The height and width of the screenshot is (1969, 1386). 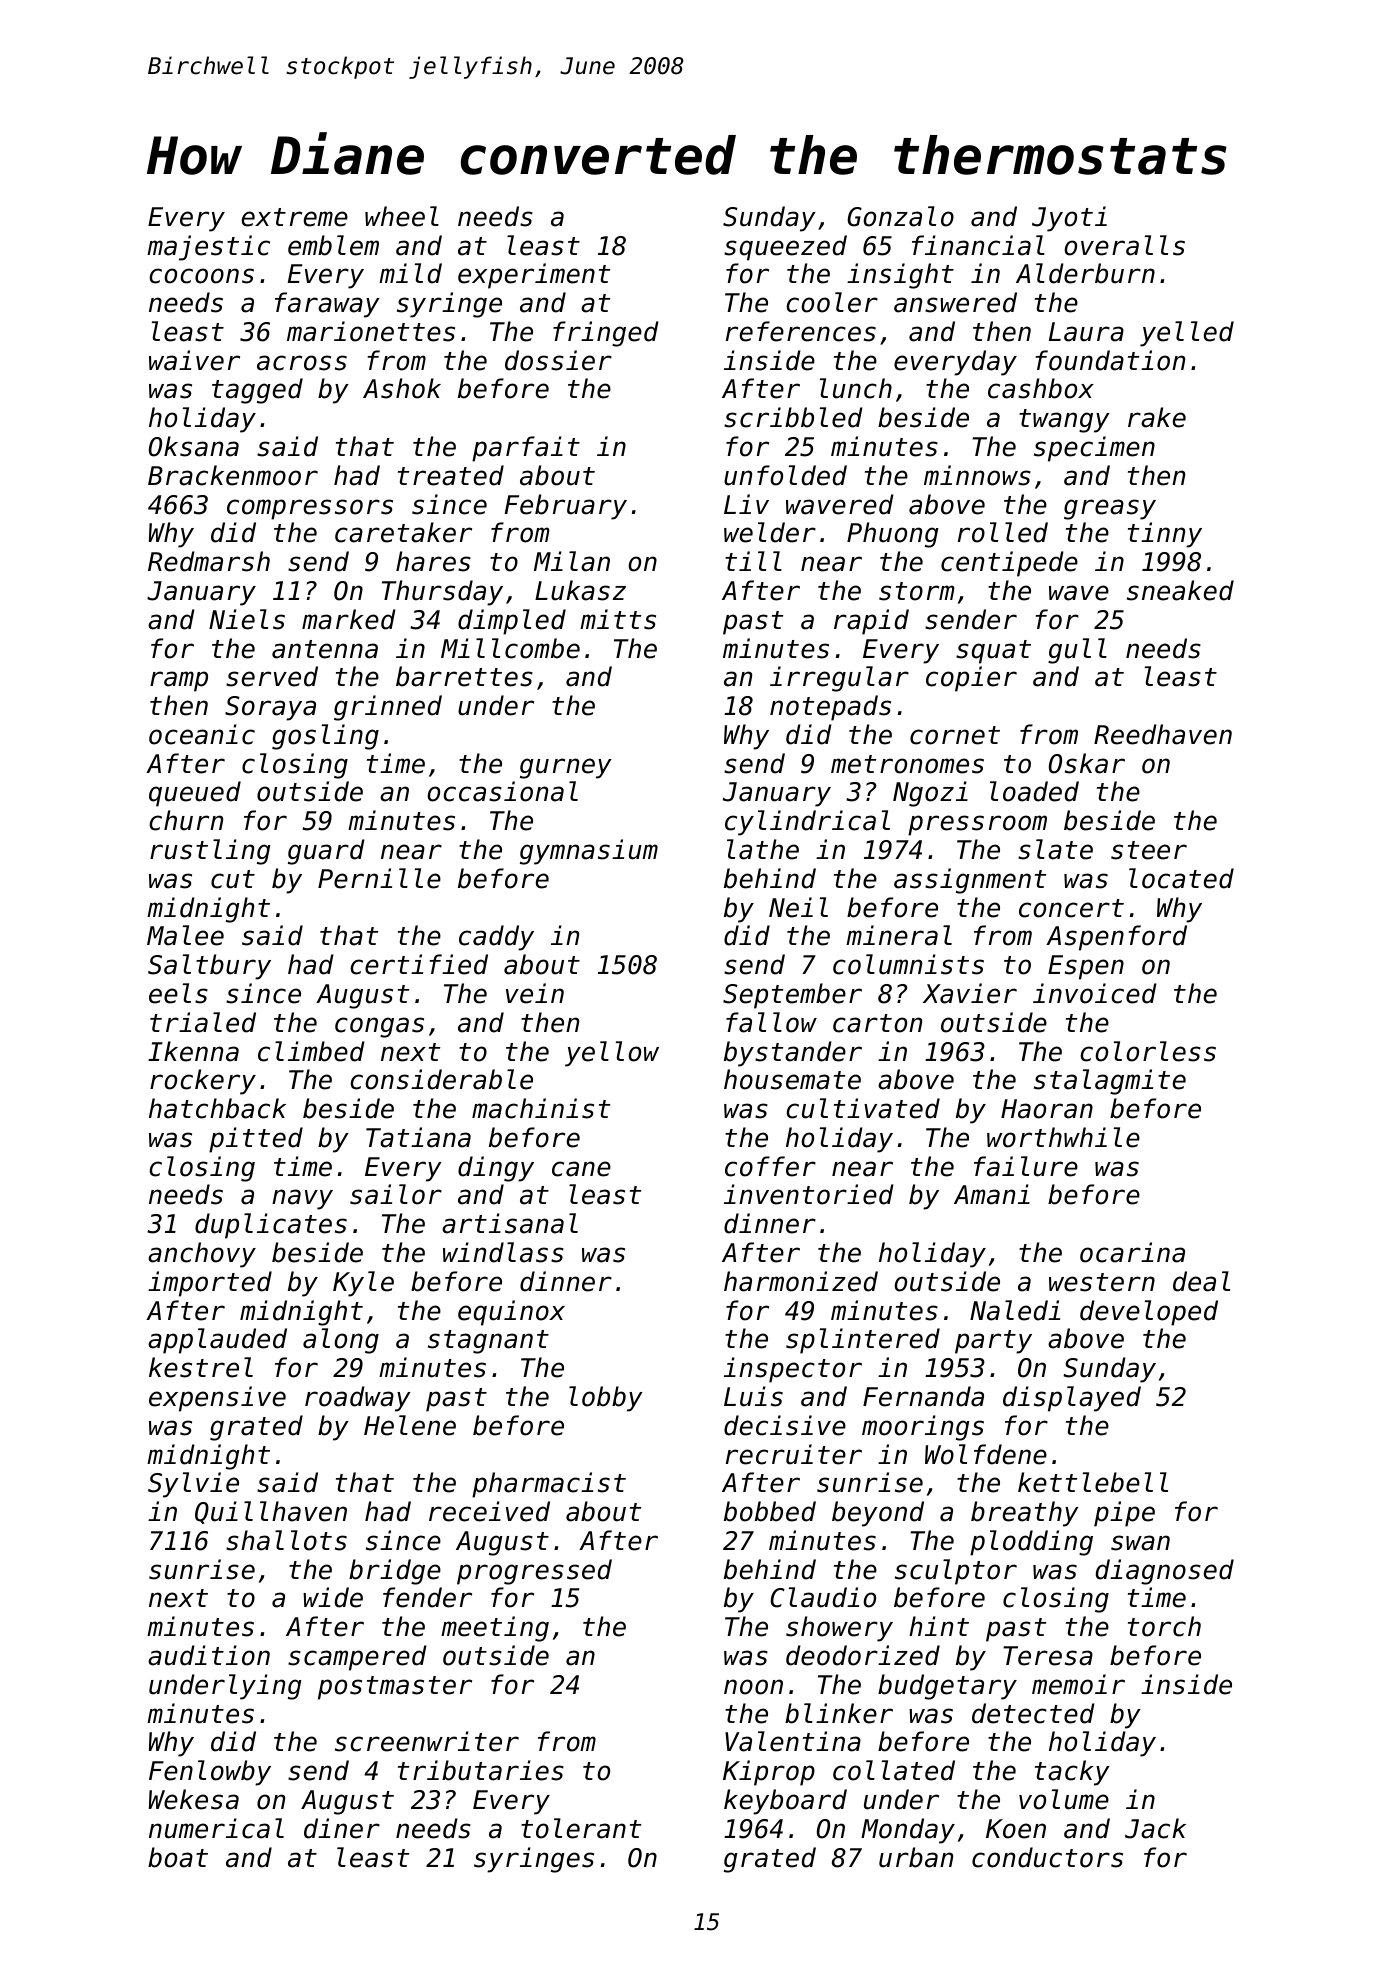 I want to click on gymnasium, so click(x=589, y=852).
